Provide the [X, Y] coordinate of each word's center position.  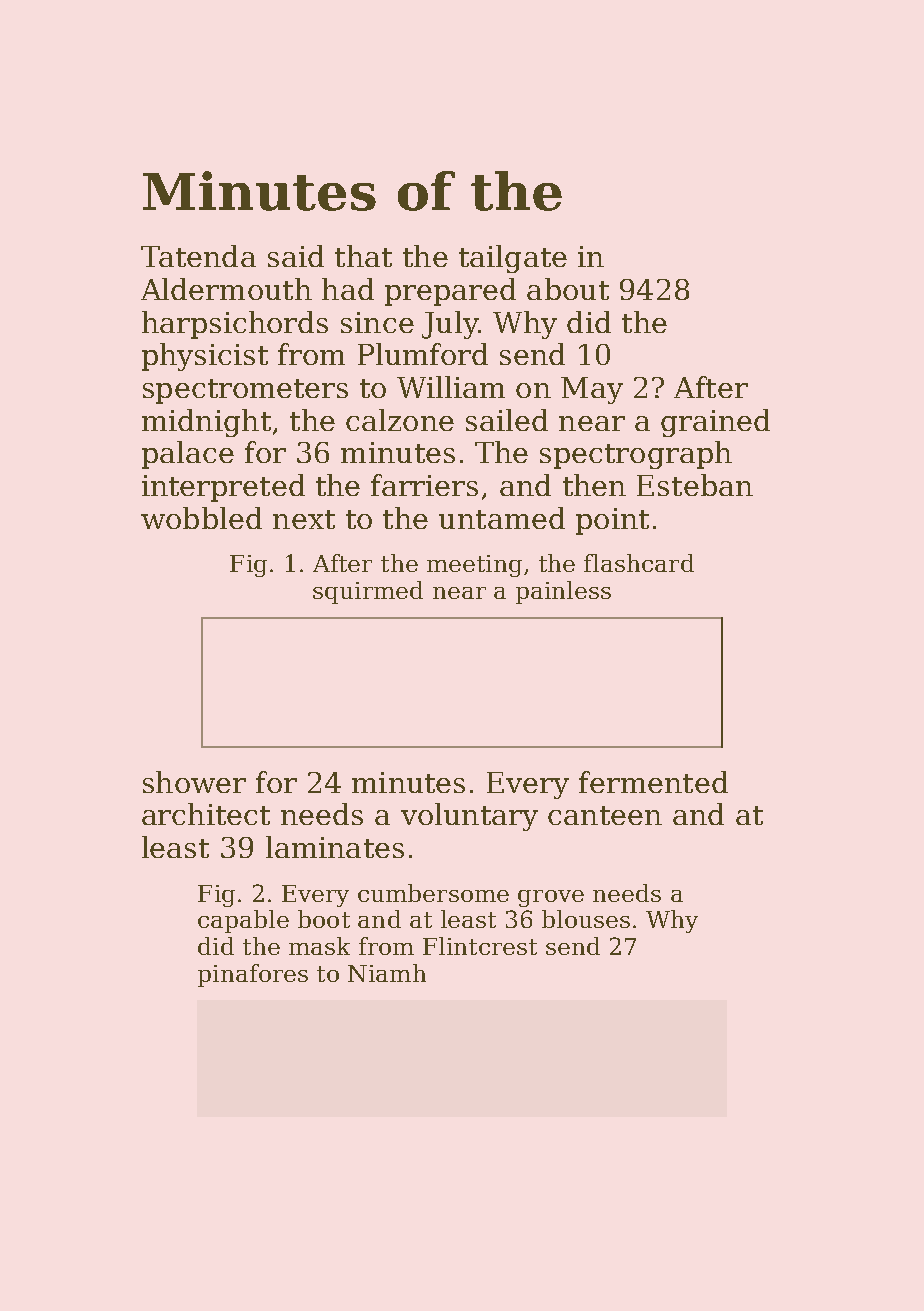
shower [194, 782]
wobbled [201, 518]
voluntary [469, 817]
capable [243, 921]
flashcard [639, 563]
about [568, 289]
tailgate [513, 259]
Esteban [695, 485]
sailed [507, 420]
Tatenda [198, 256]
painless [563, 592]
